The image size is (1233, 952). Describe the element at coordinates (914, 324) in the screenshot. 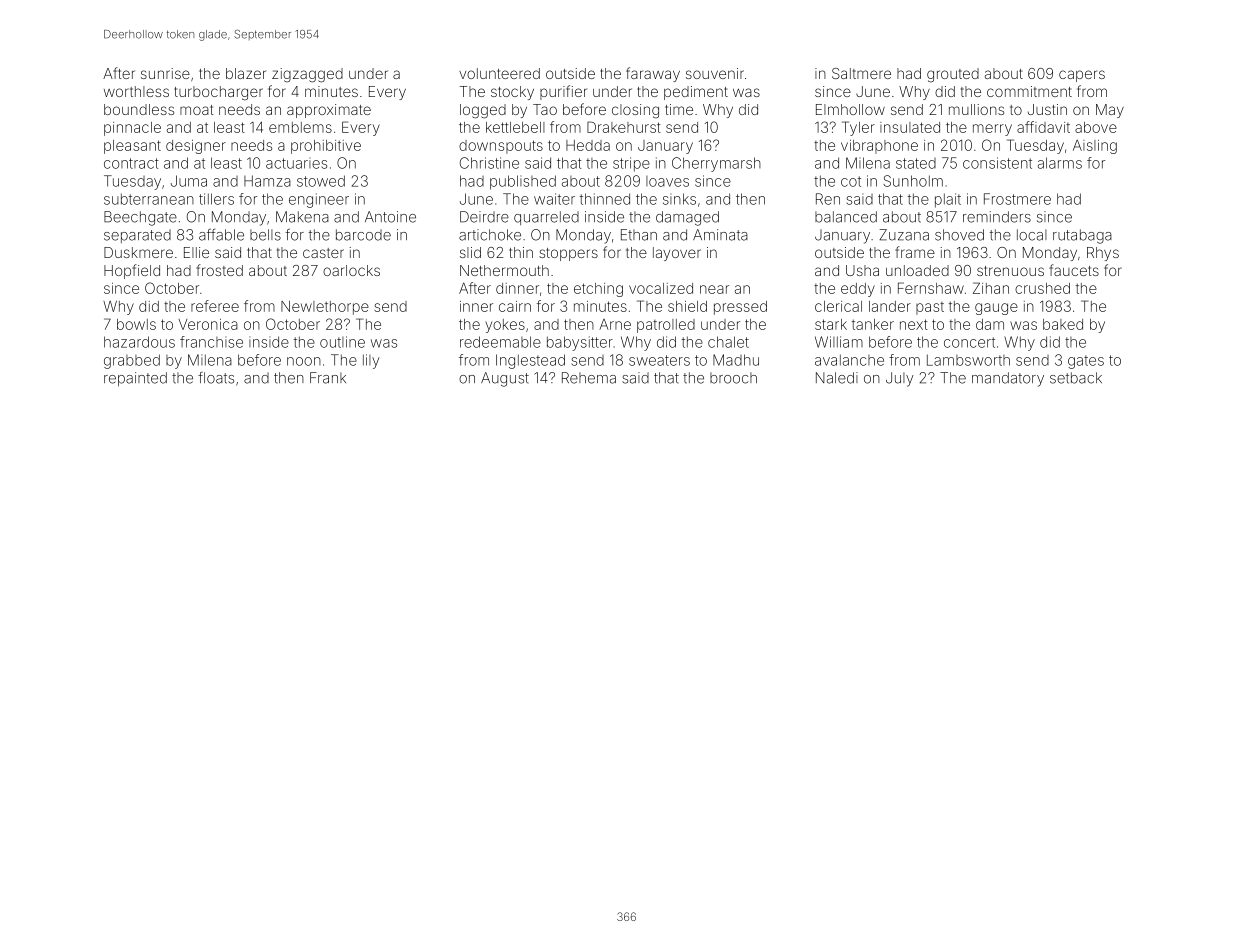

I see `next` at that location.
